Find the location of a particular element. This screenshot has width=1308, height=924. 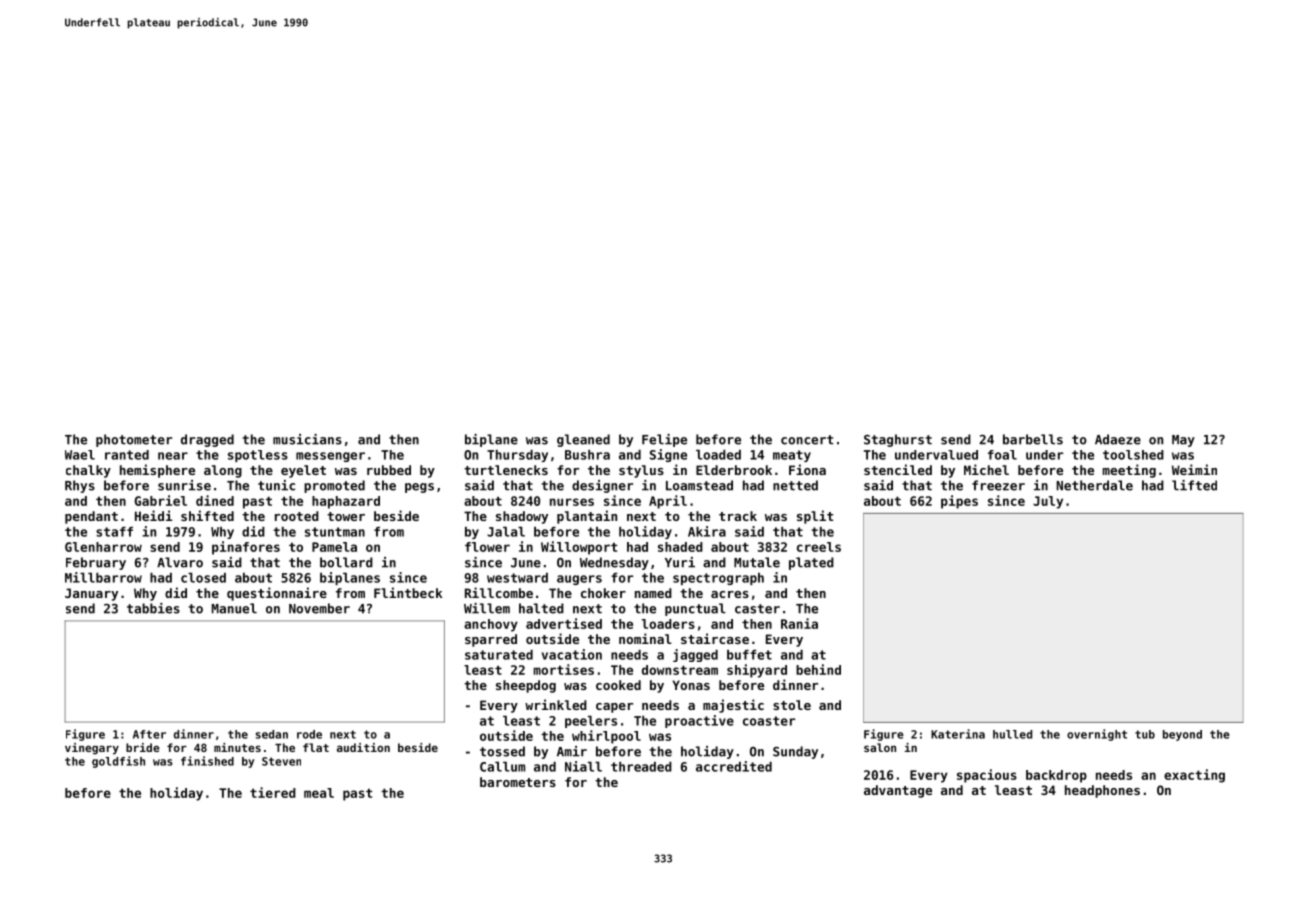

barbells is located at coordinates (1033, 439).
